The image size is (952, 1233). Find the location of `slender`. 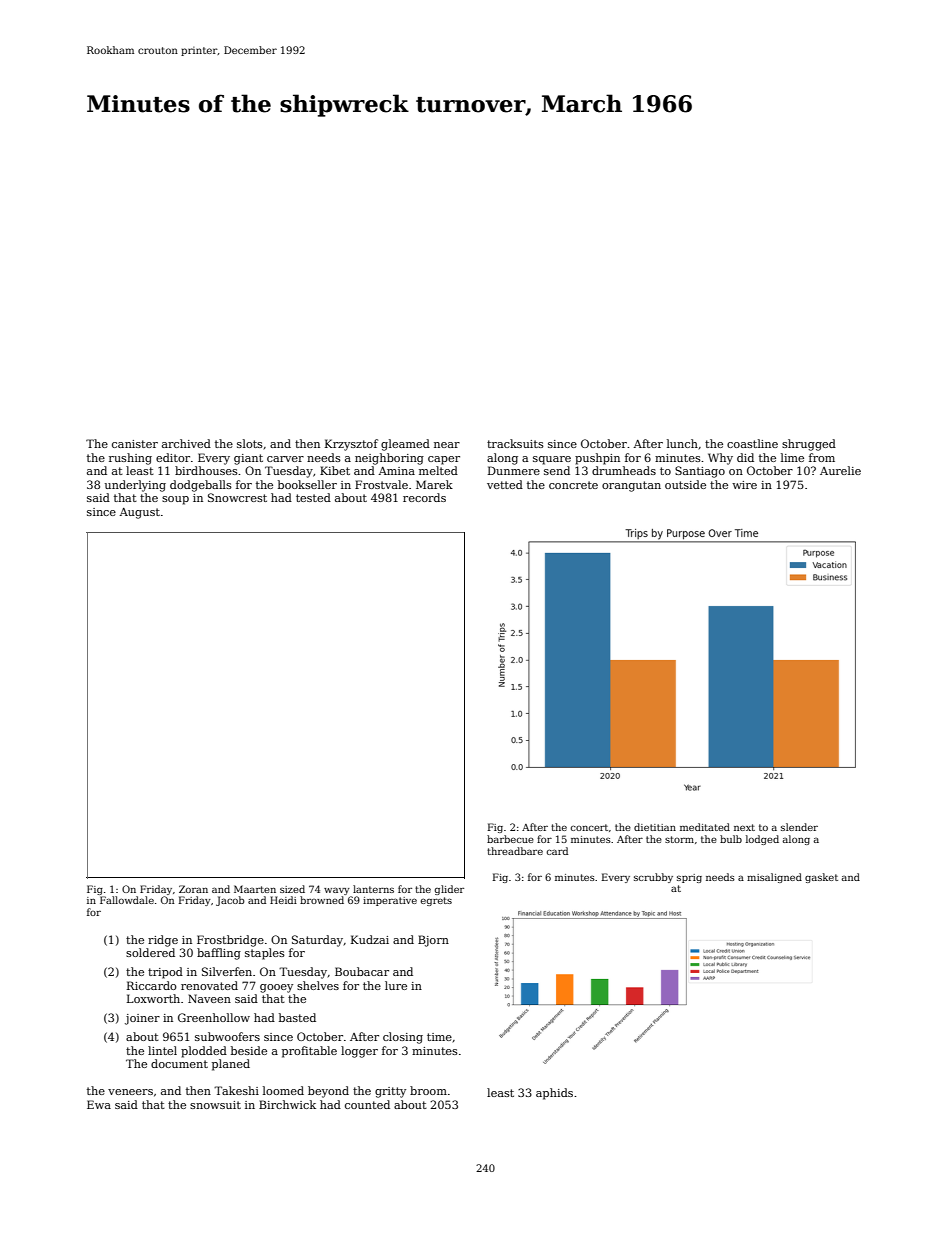

slender is located at coordinates (799, 827).
